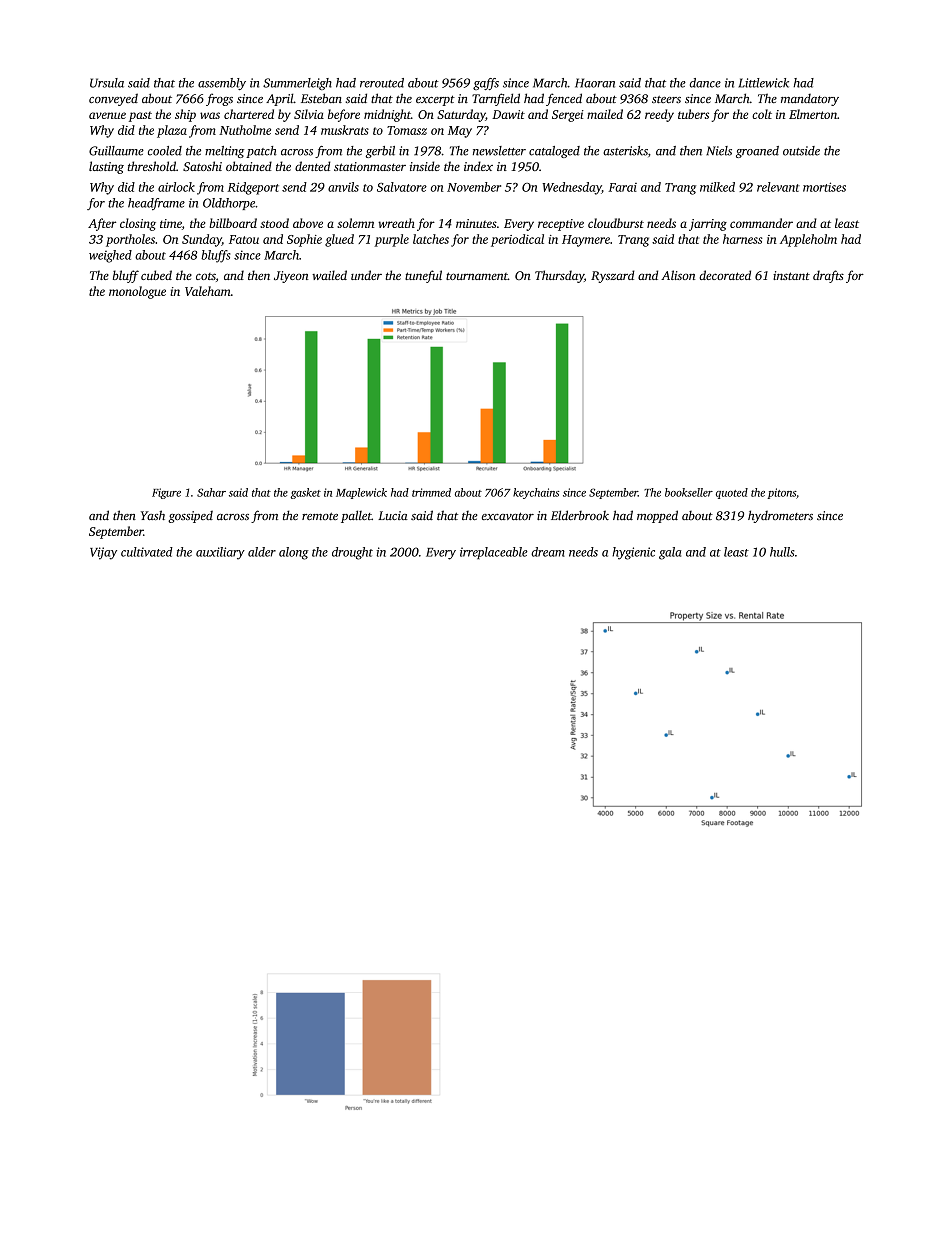 The image size is (952, 1233). I want to click on auxiliary, so click(220, 553).
